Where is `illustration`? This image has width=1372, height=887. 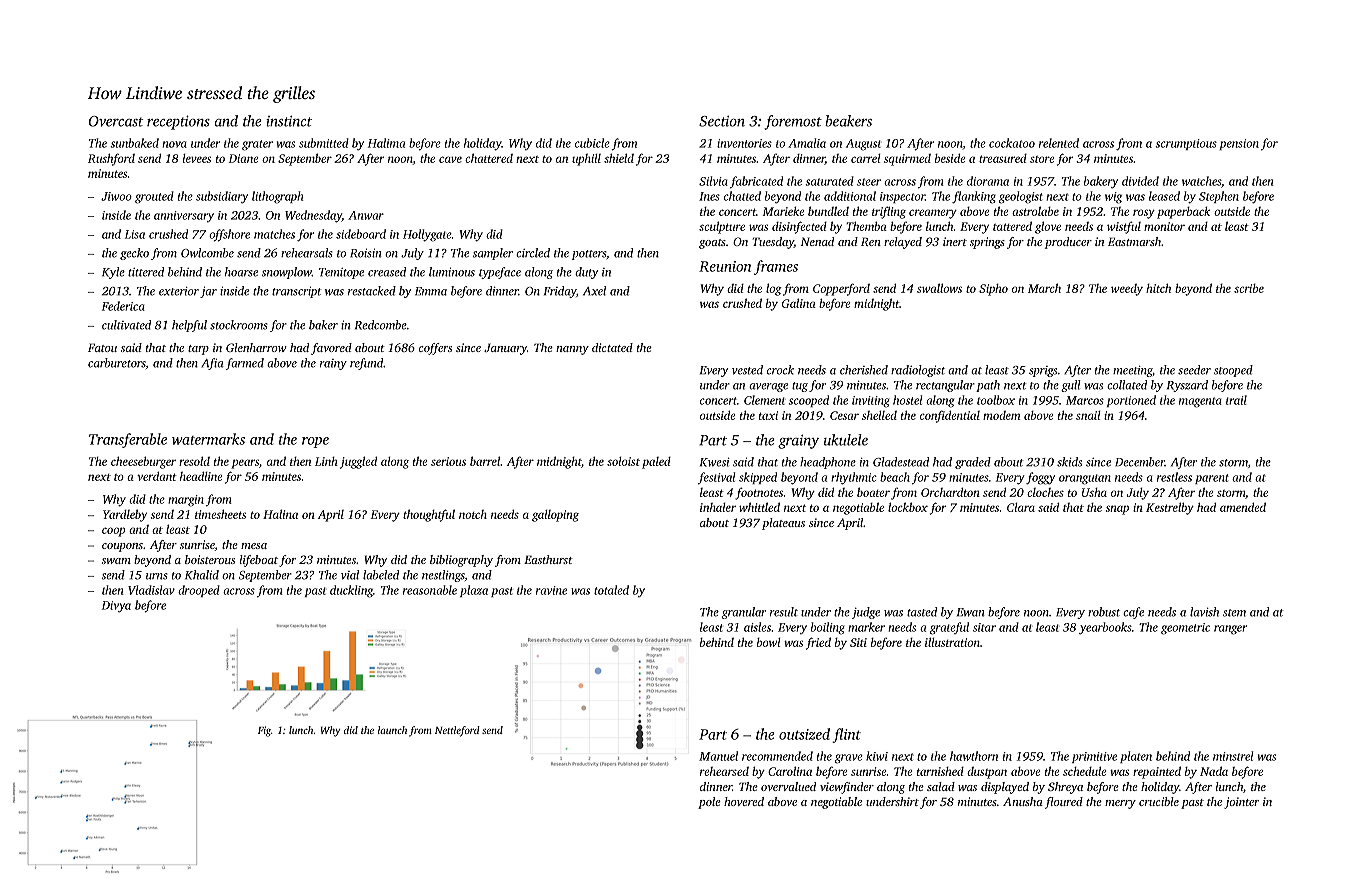
illustration is located at coordinates (952, 642).
